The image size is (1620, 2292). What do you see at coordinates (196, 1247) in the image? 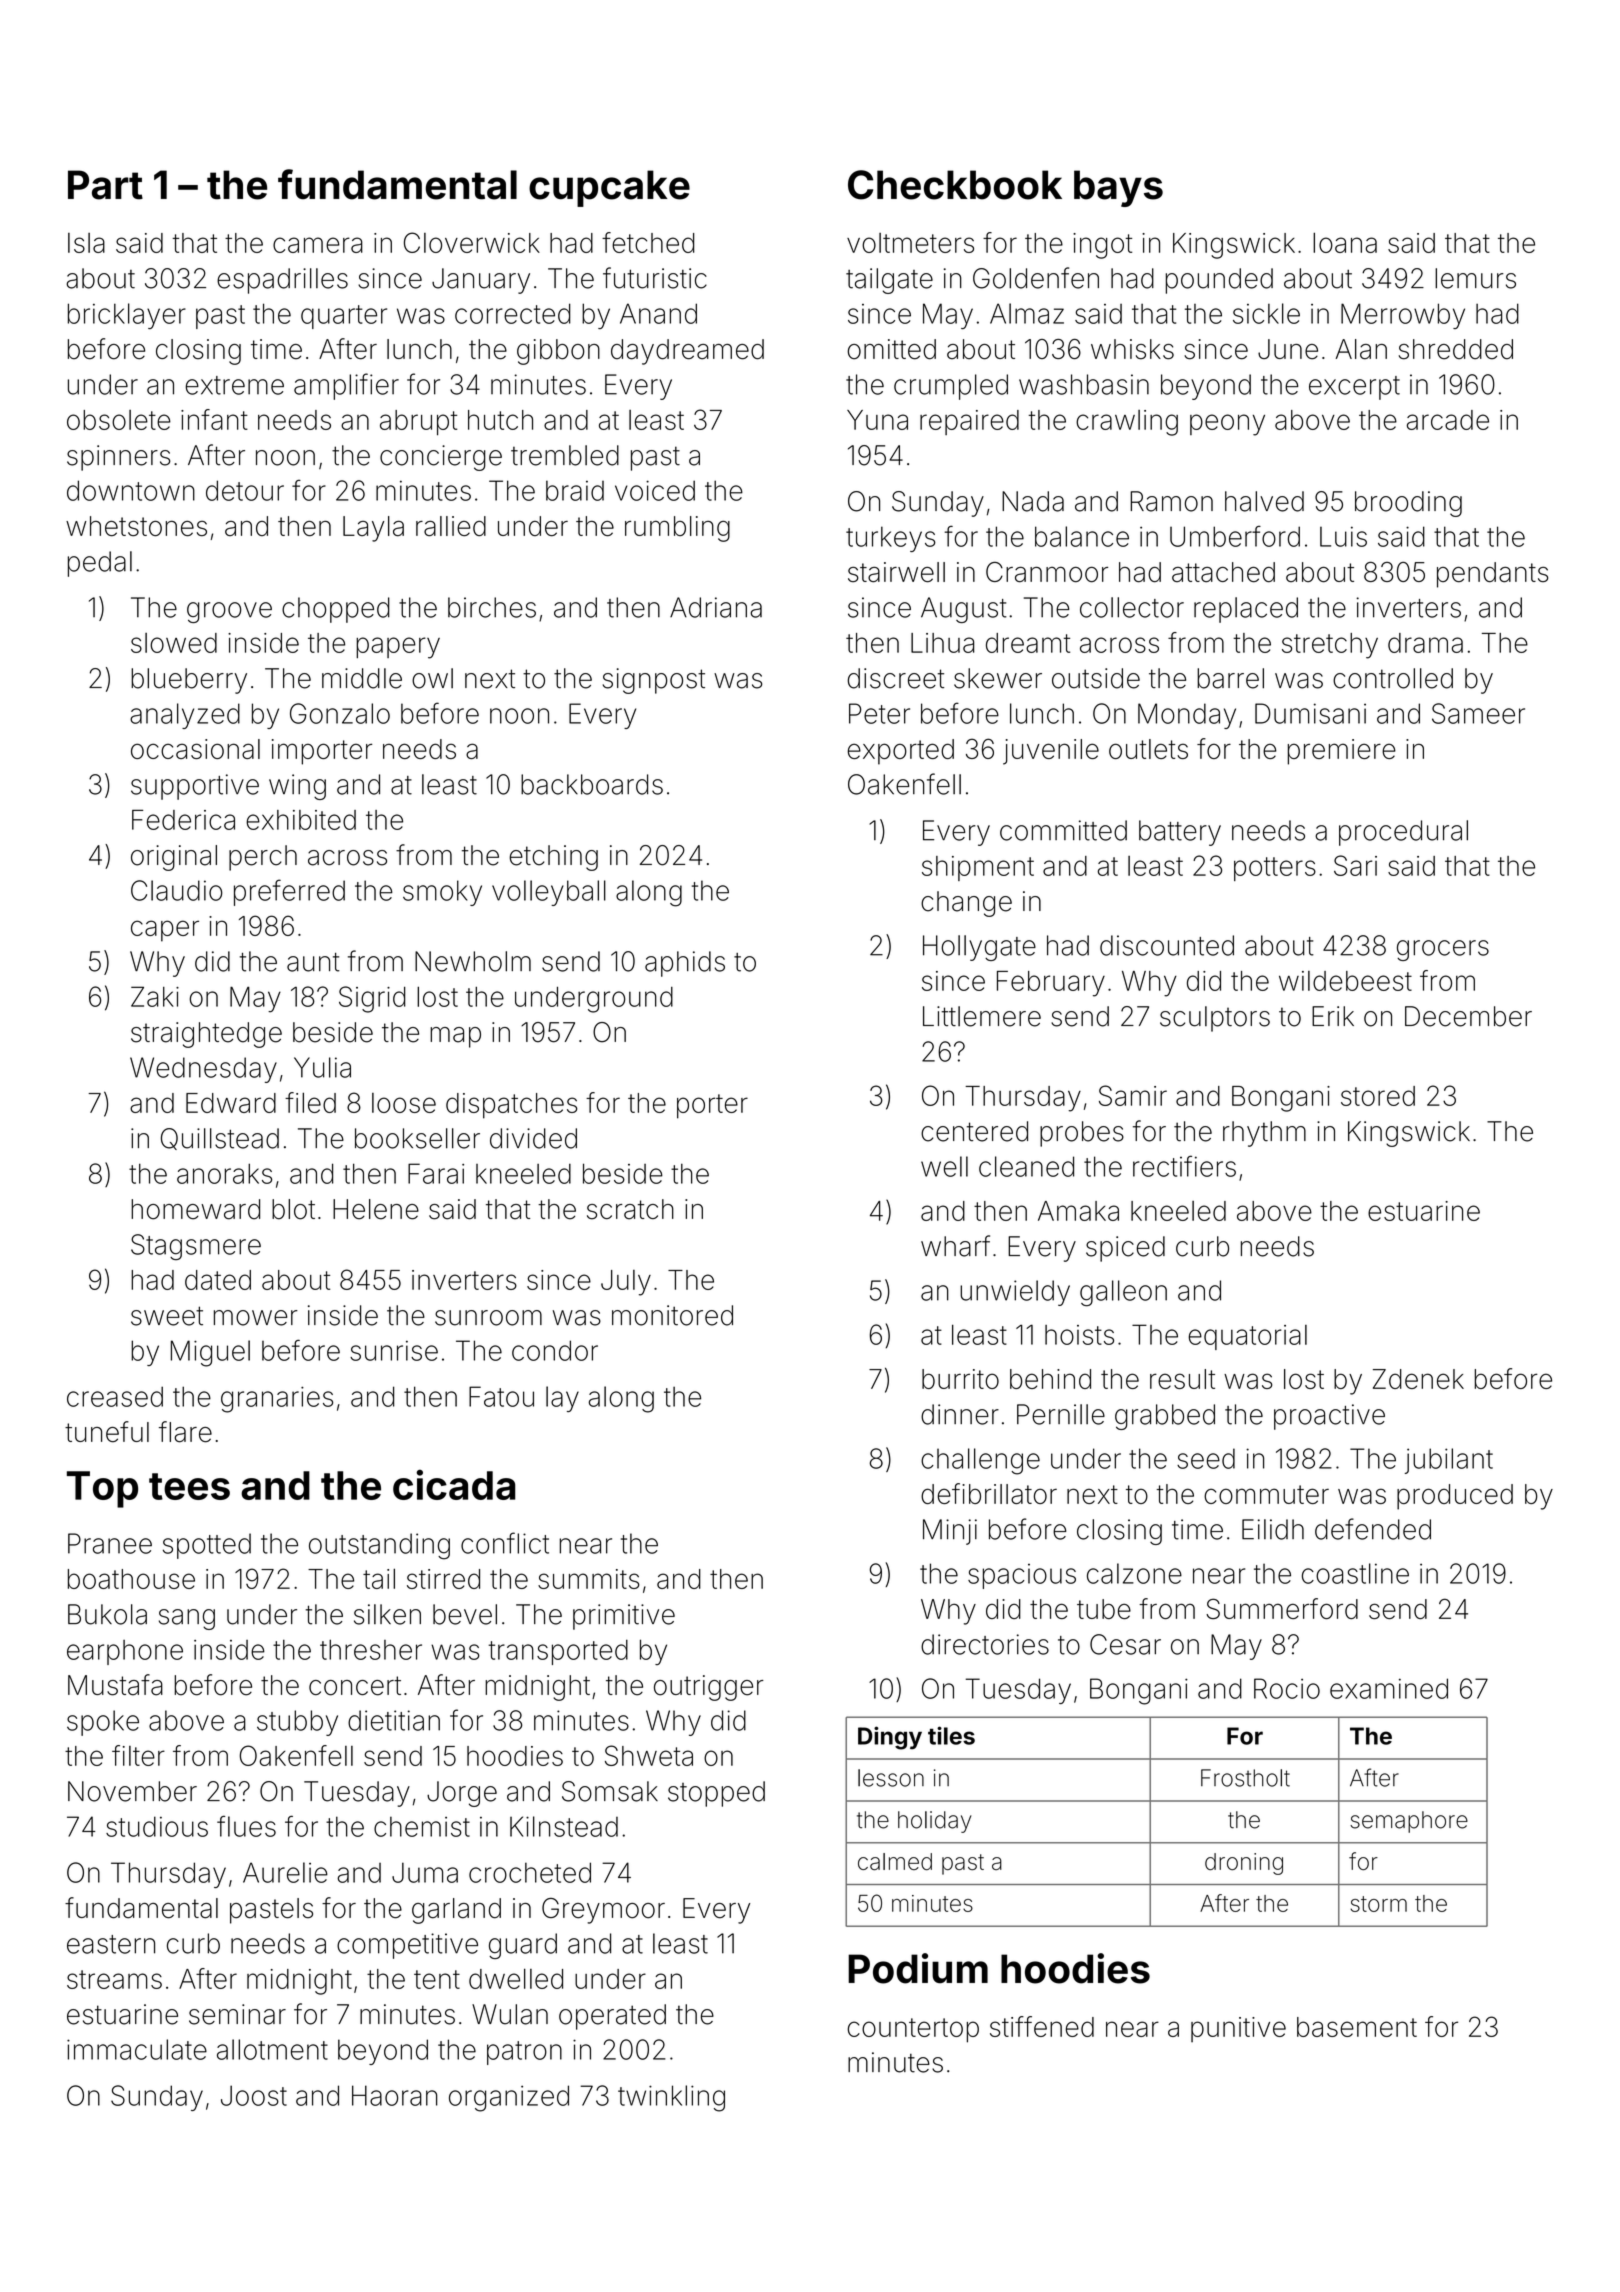
I see `Stagsmere` at bounding box center [196, 1247].
